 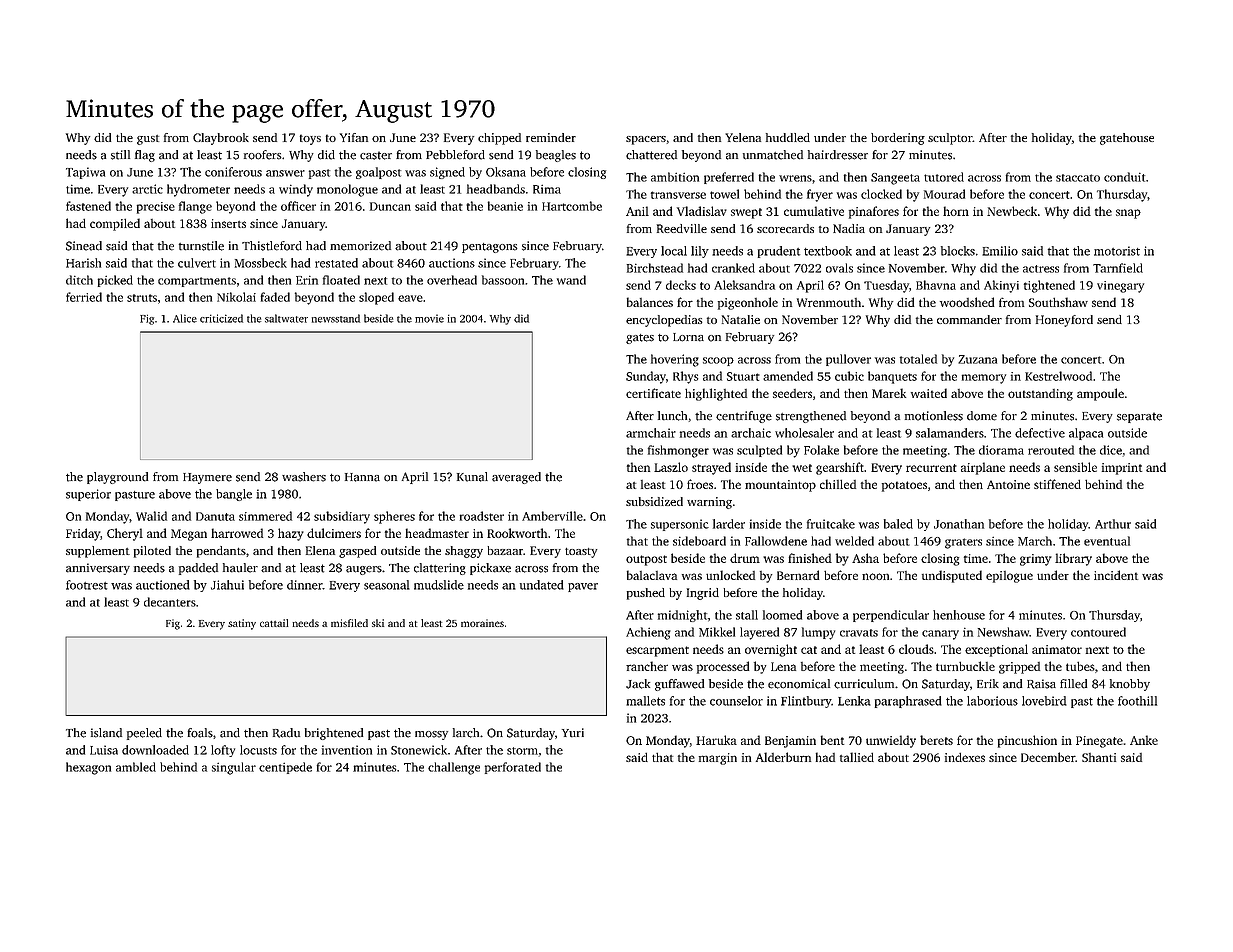 What do you see at coordinates (240, 568) in the screenshot?
I see `hauler` at bounding box center [240, 568].
